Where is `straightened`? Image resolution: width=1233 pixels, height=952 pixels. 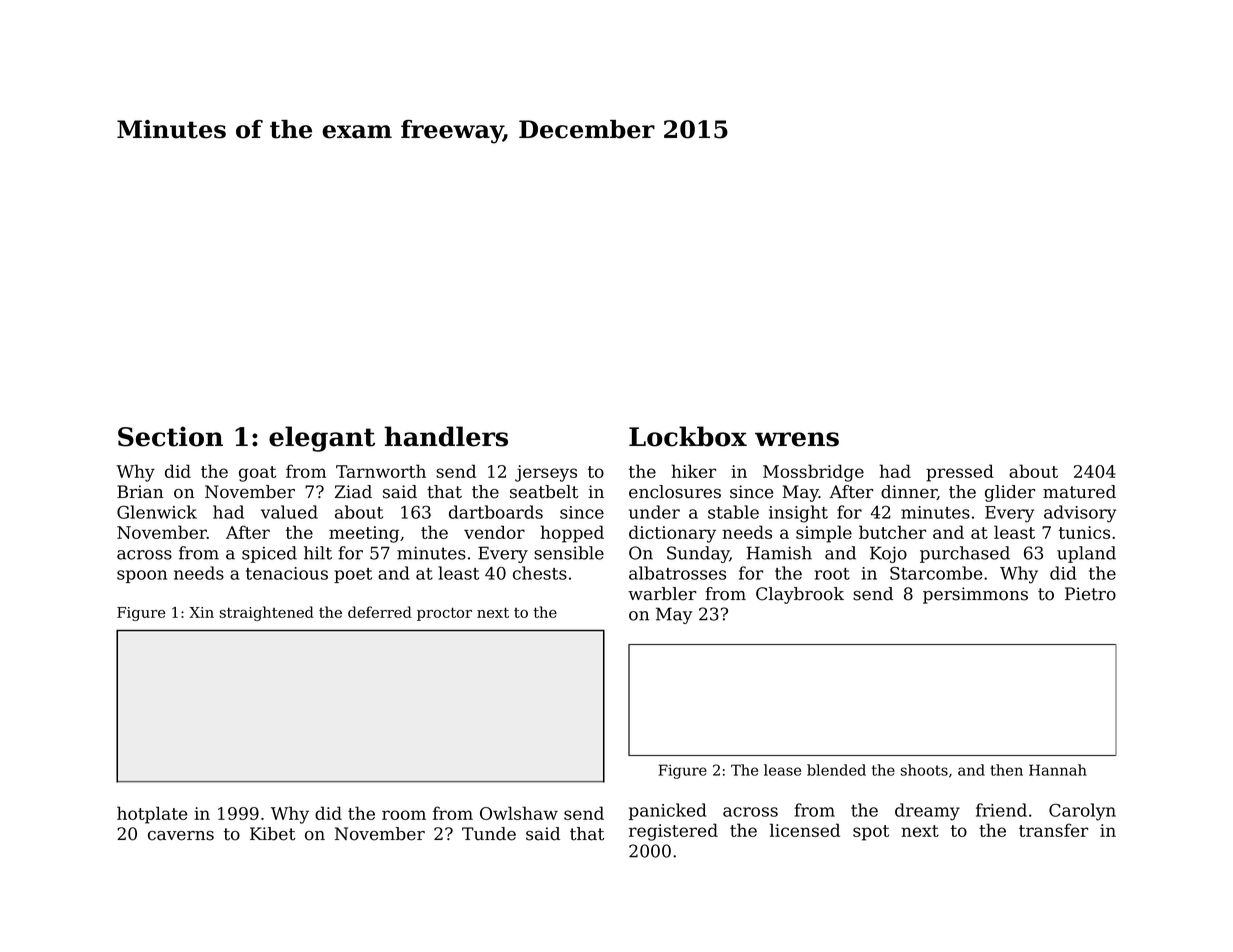
straightened is located at coordinates (266, 613).
